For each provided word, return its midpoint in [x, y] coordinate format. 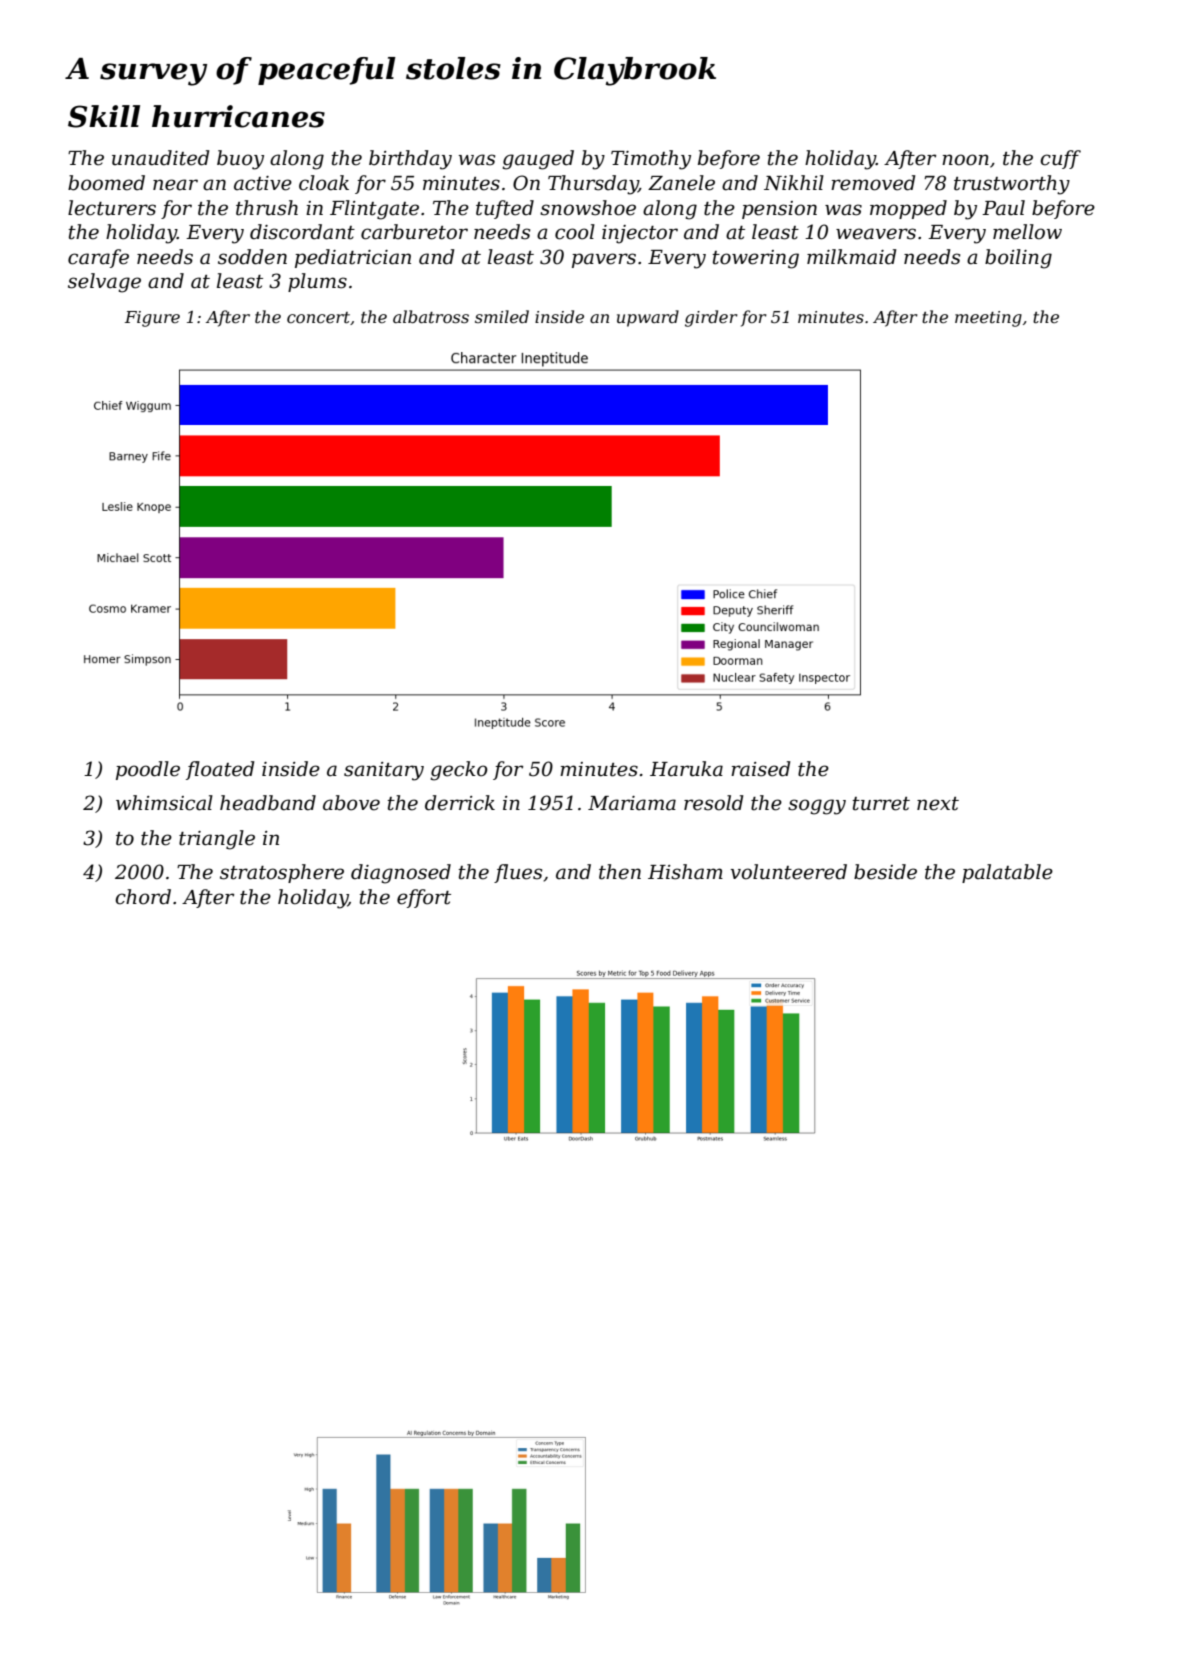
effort [424, 898]
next [938, 804]
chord [143, 897]
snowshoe [588, 208]
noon [965, 160]
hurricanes [238, 116]
